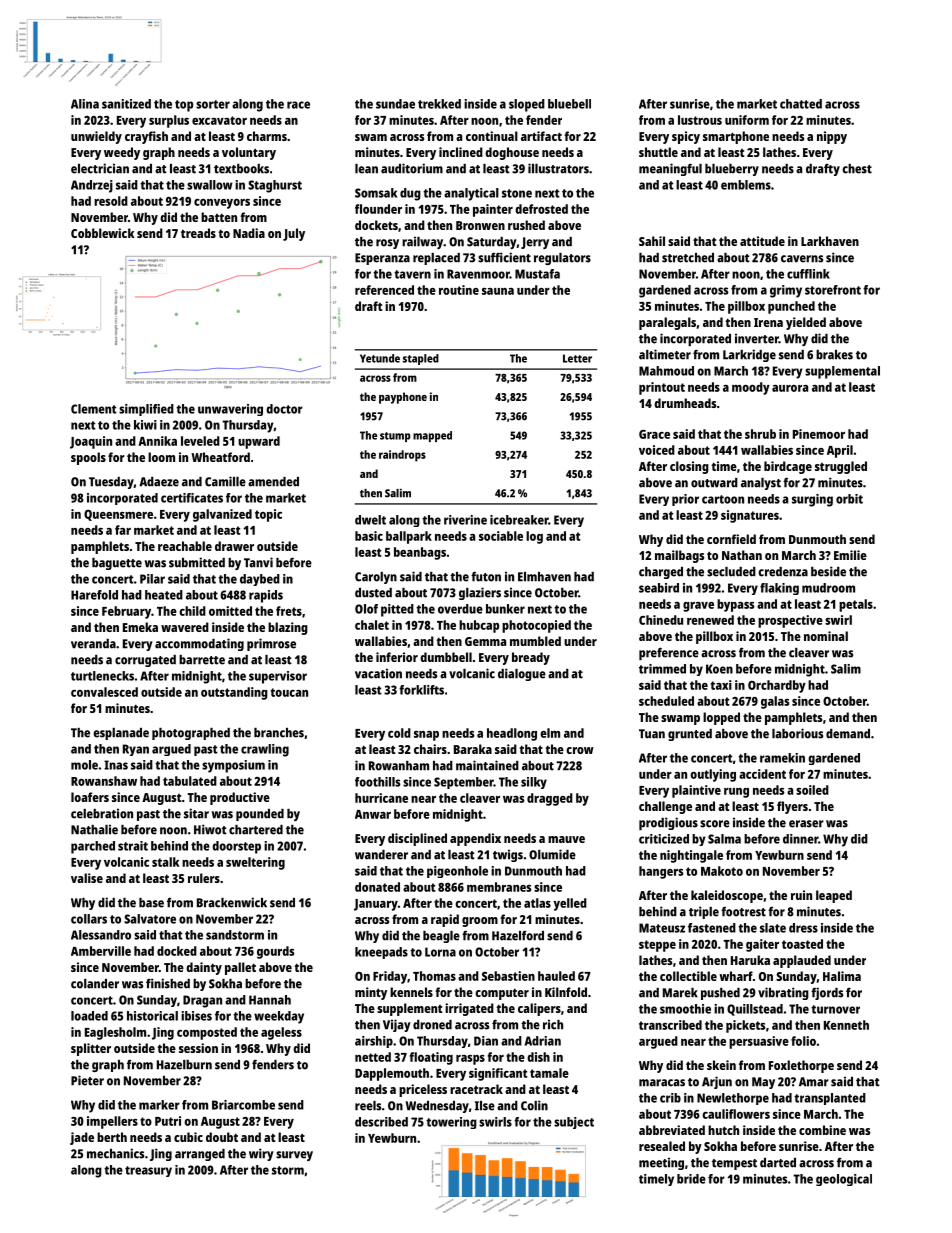 The image size is (952, 1233). Describe the element at coordinates (136, 750) in the image. I see `Ryan` at that location.
